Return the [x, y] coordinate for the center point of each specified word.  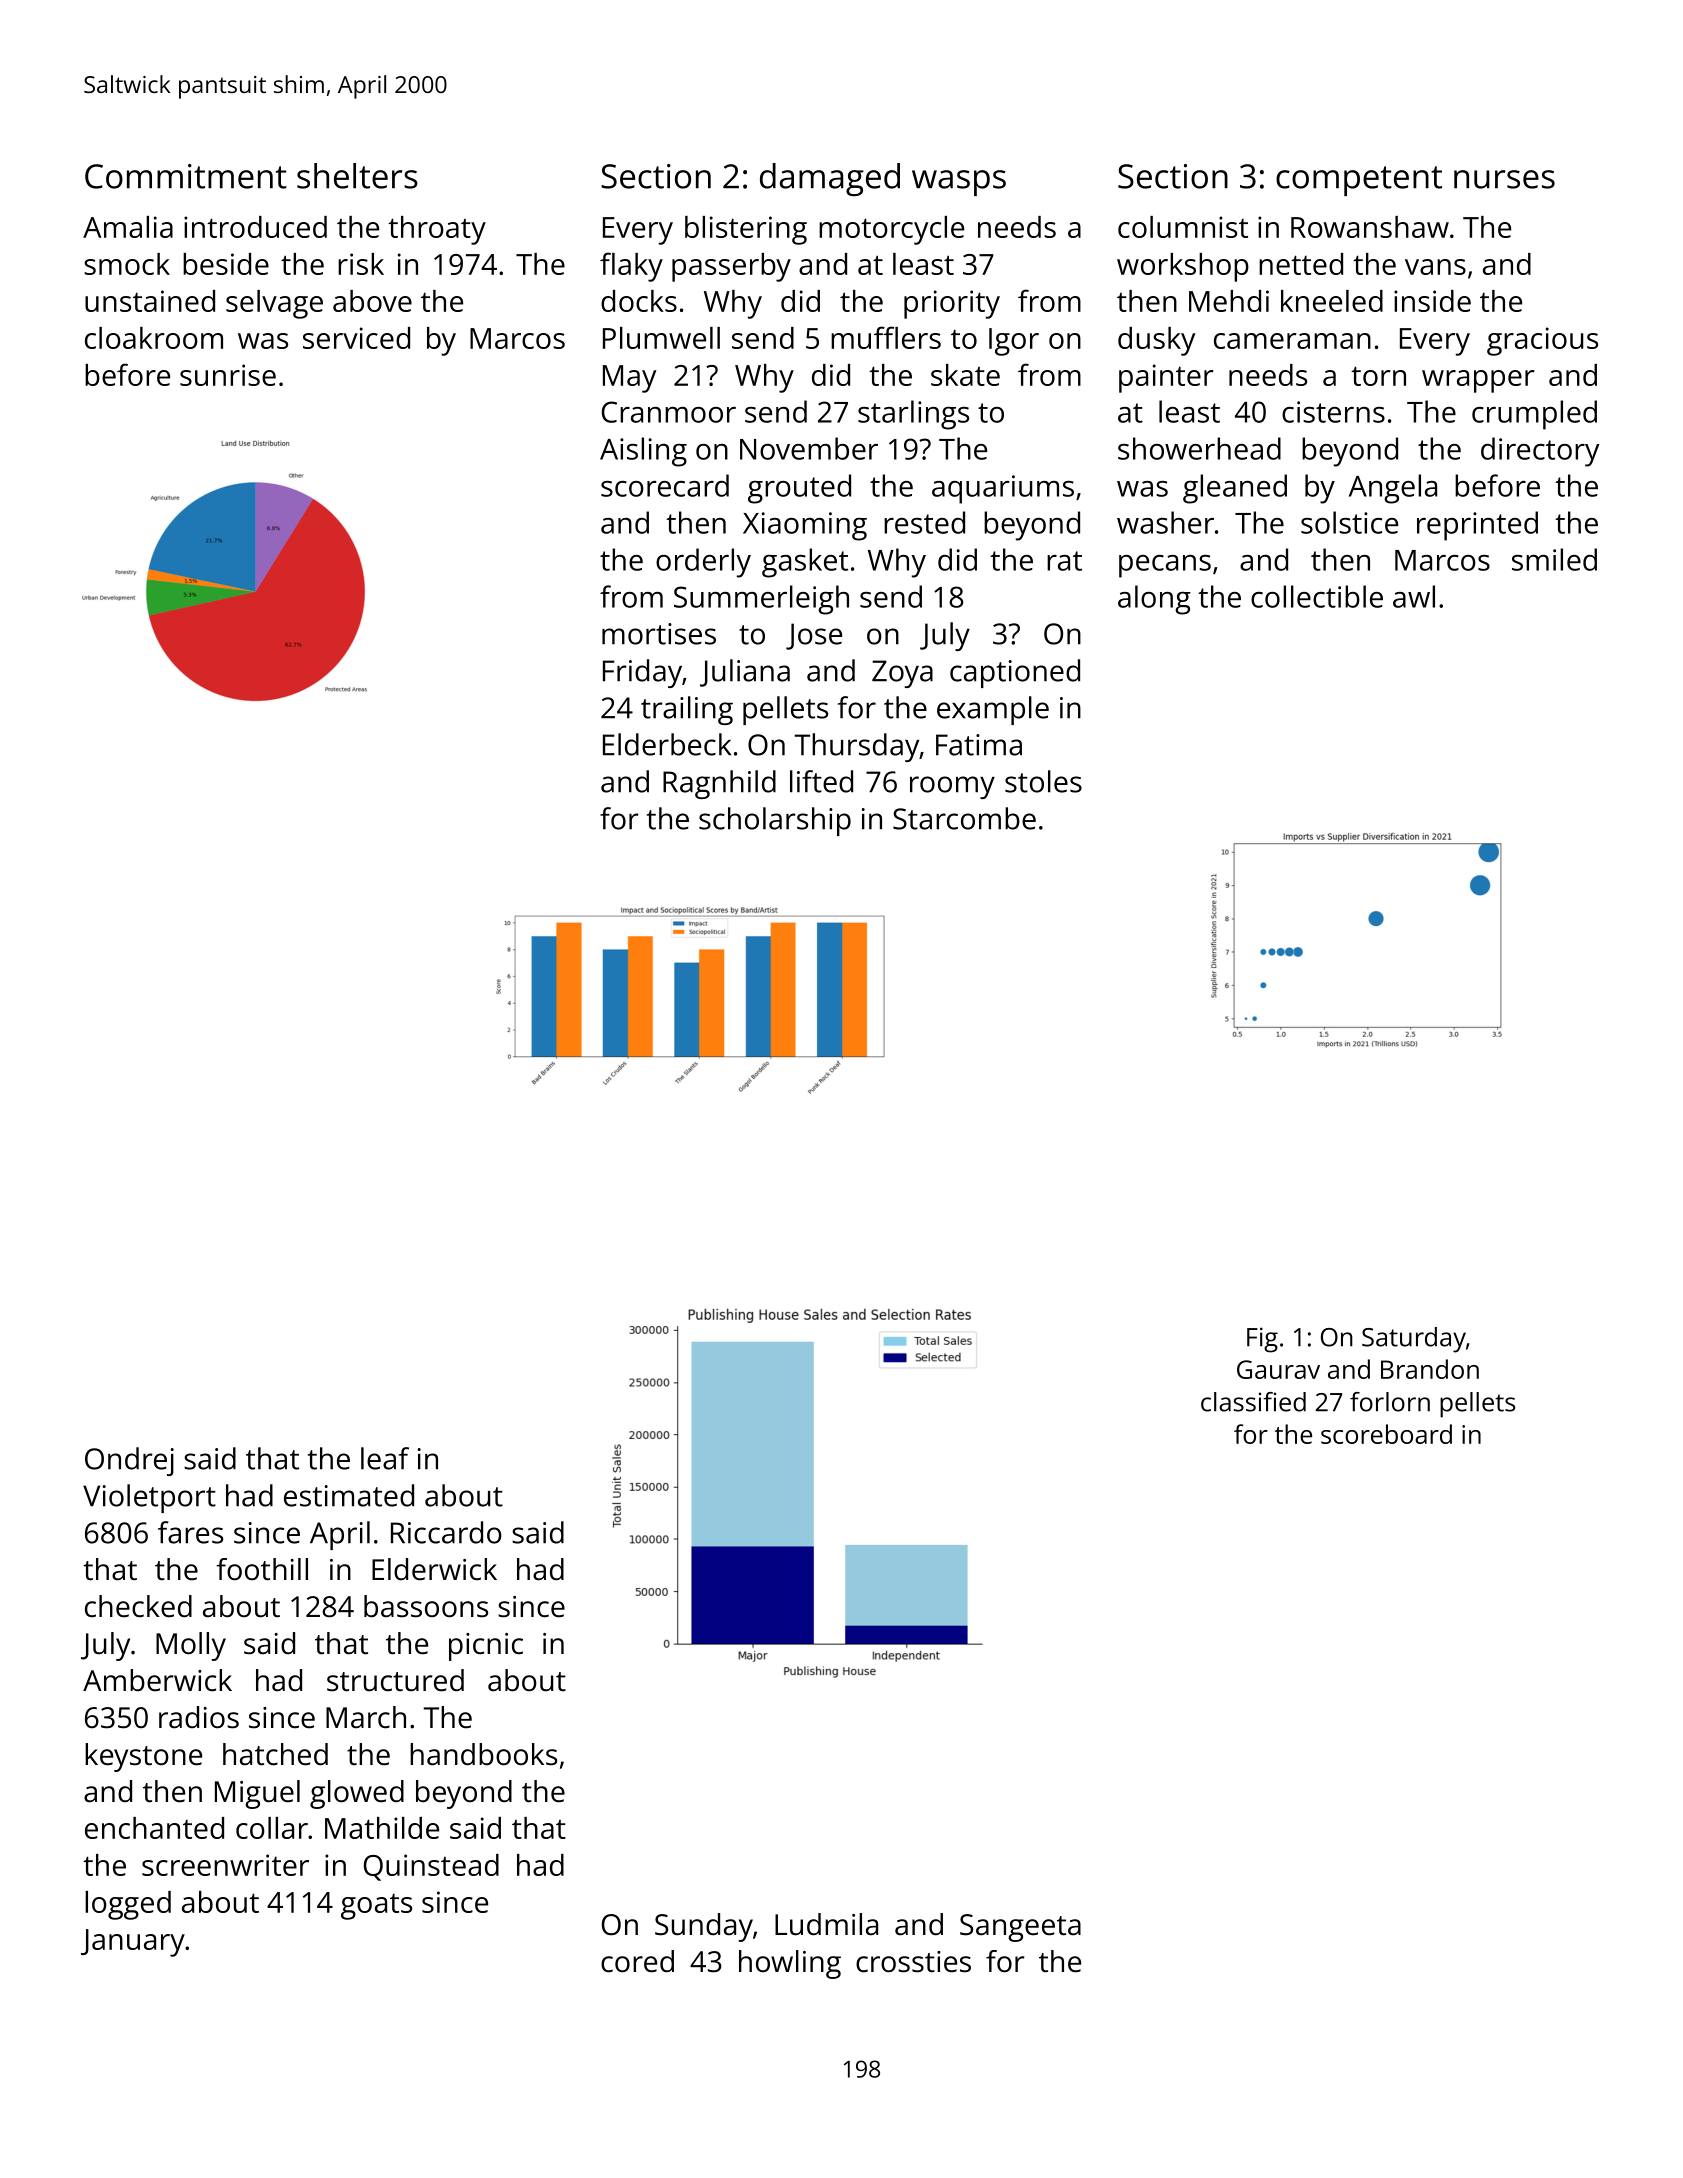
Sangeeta [1020, 1928]
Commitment [186, 176]
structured [395, 1680]
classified [1253, 1402]
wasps [959, 183]
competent [1359, 181]
